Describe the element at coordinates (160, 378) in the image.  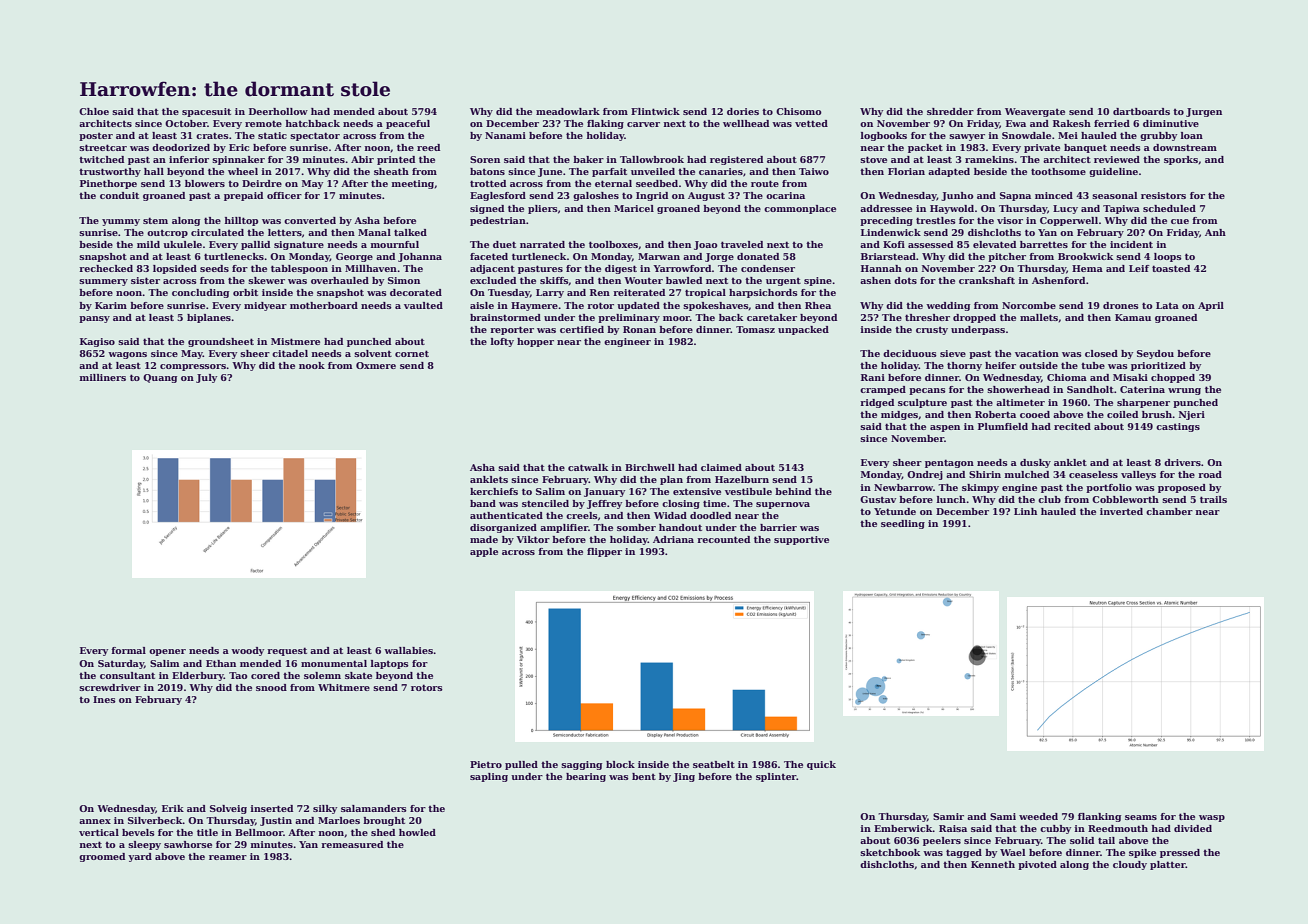
I see `Quang` at that location.
